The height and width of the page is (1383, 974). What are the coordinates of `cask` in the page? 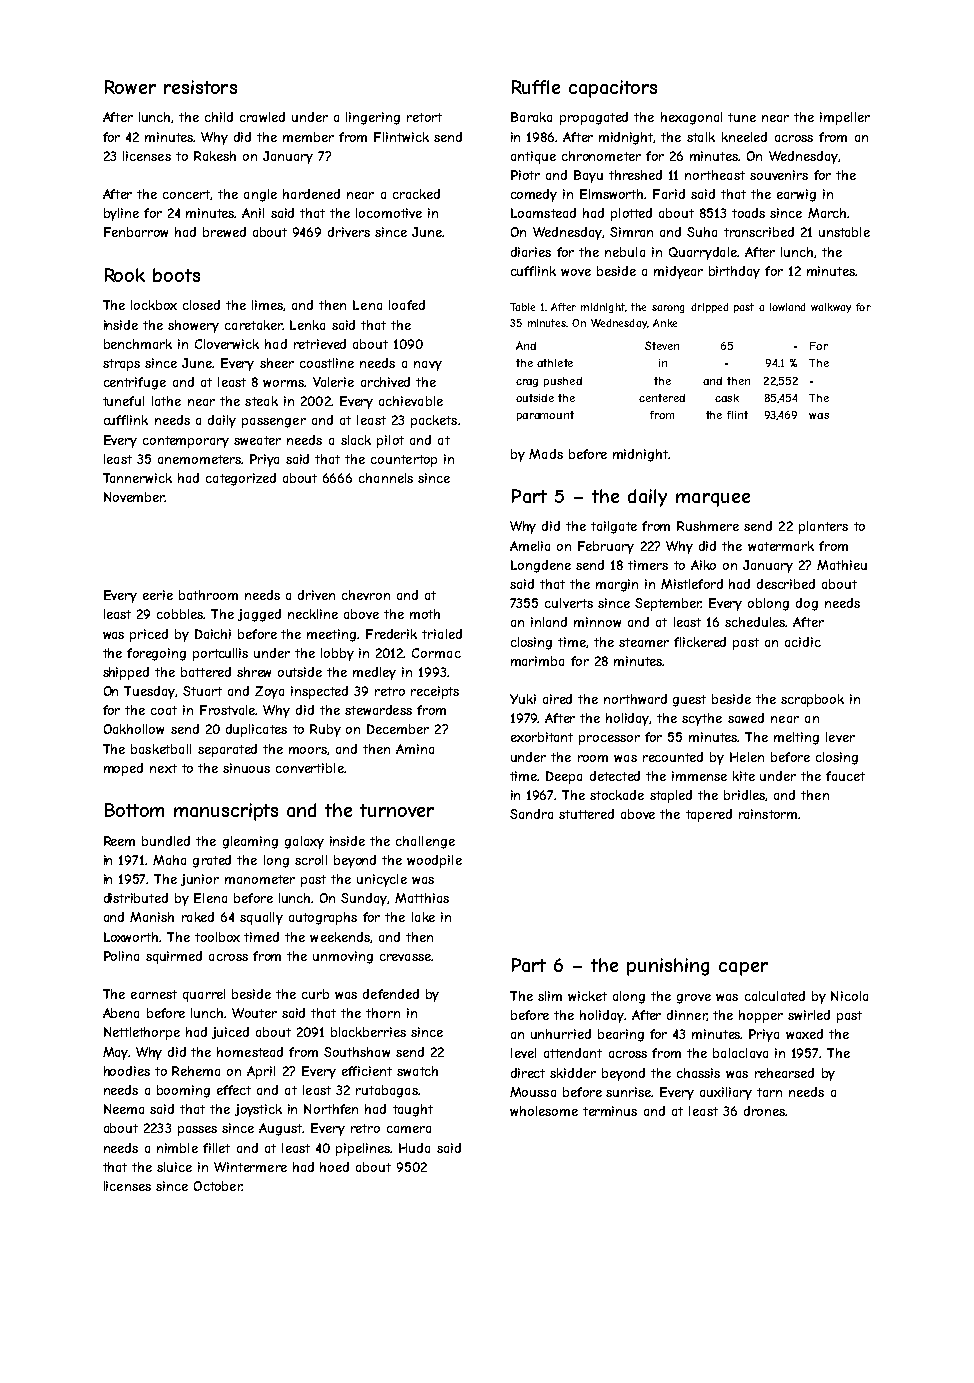 It's located at (727, 398).
